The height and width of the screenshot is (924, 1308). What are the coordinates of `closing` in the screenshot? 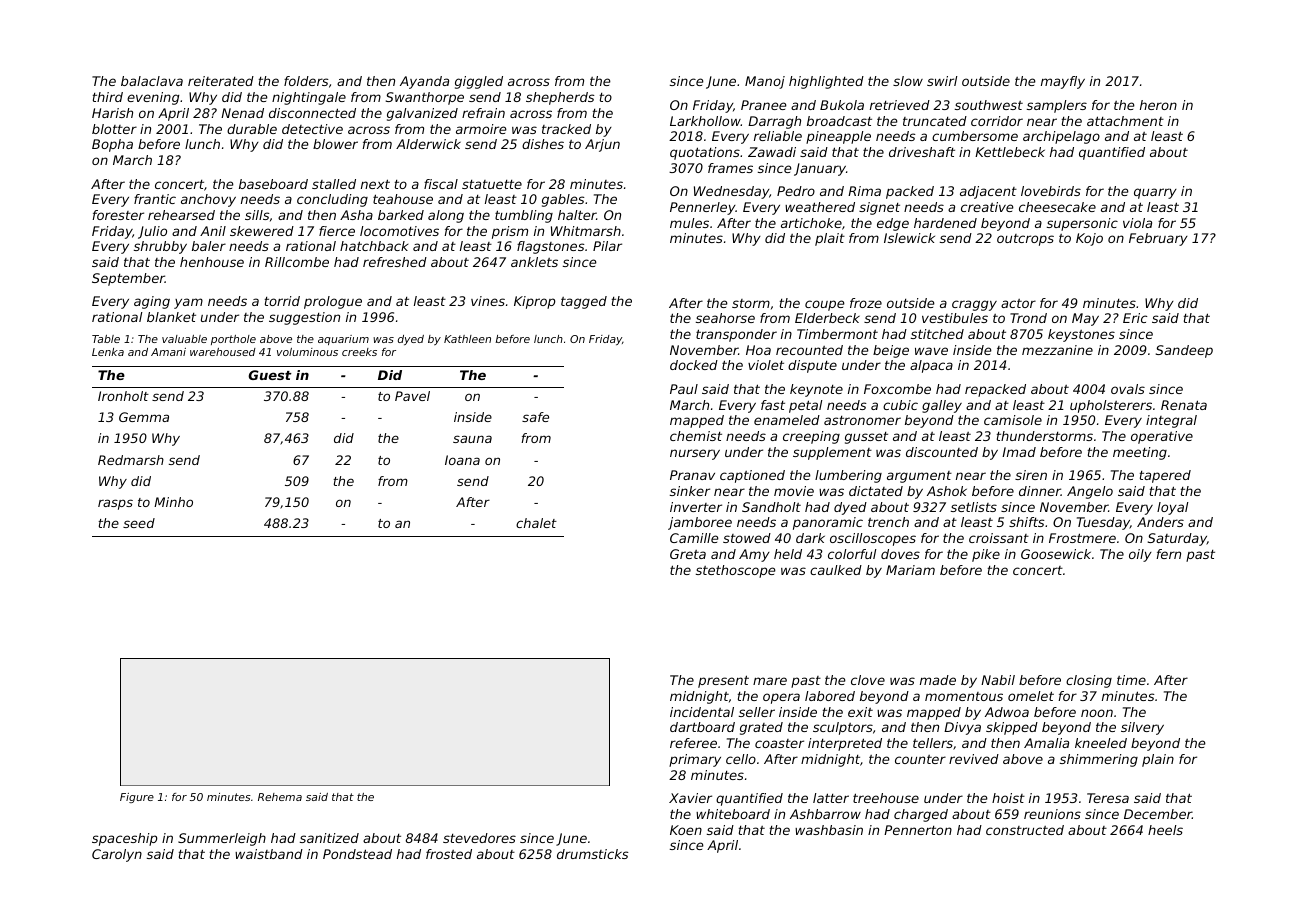 It's located at (1089, 681).
